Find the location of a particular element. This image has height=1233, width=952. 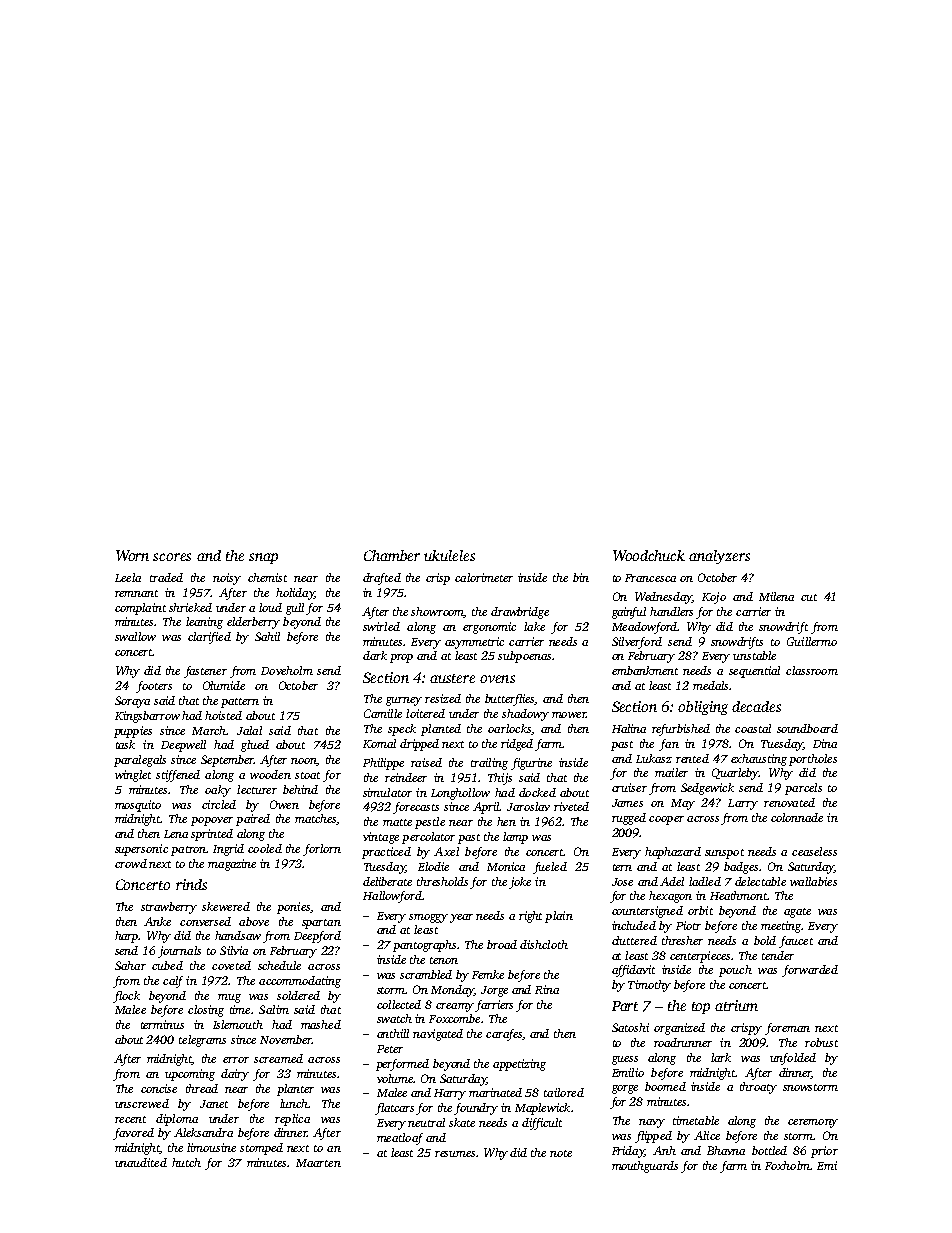

snap is located at coordinates (263, 558).
